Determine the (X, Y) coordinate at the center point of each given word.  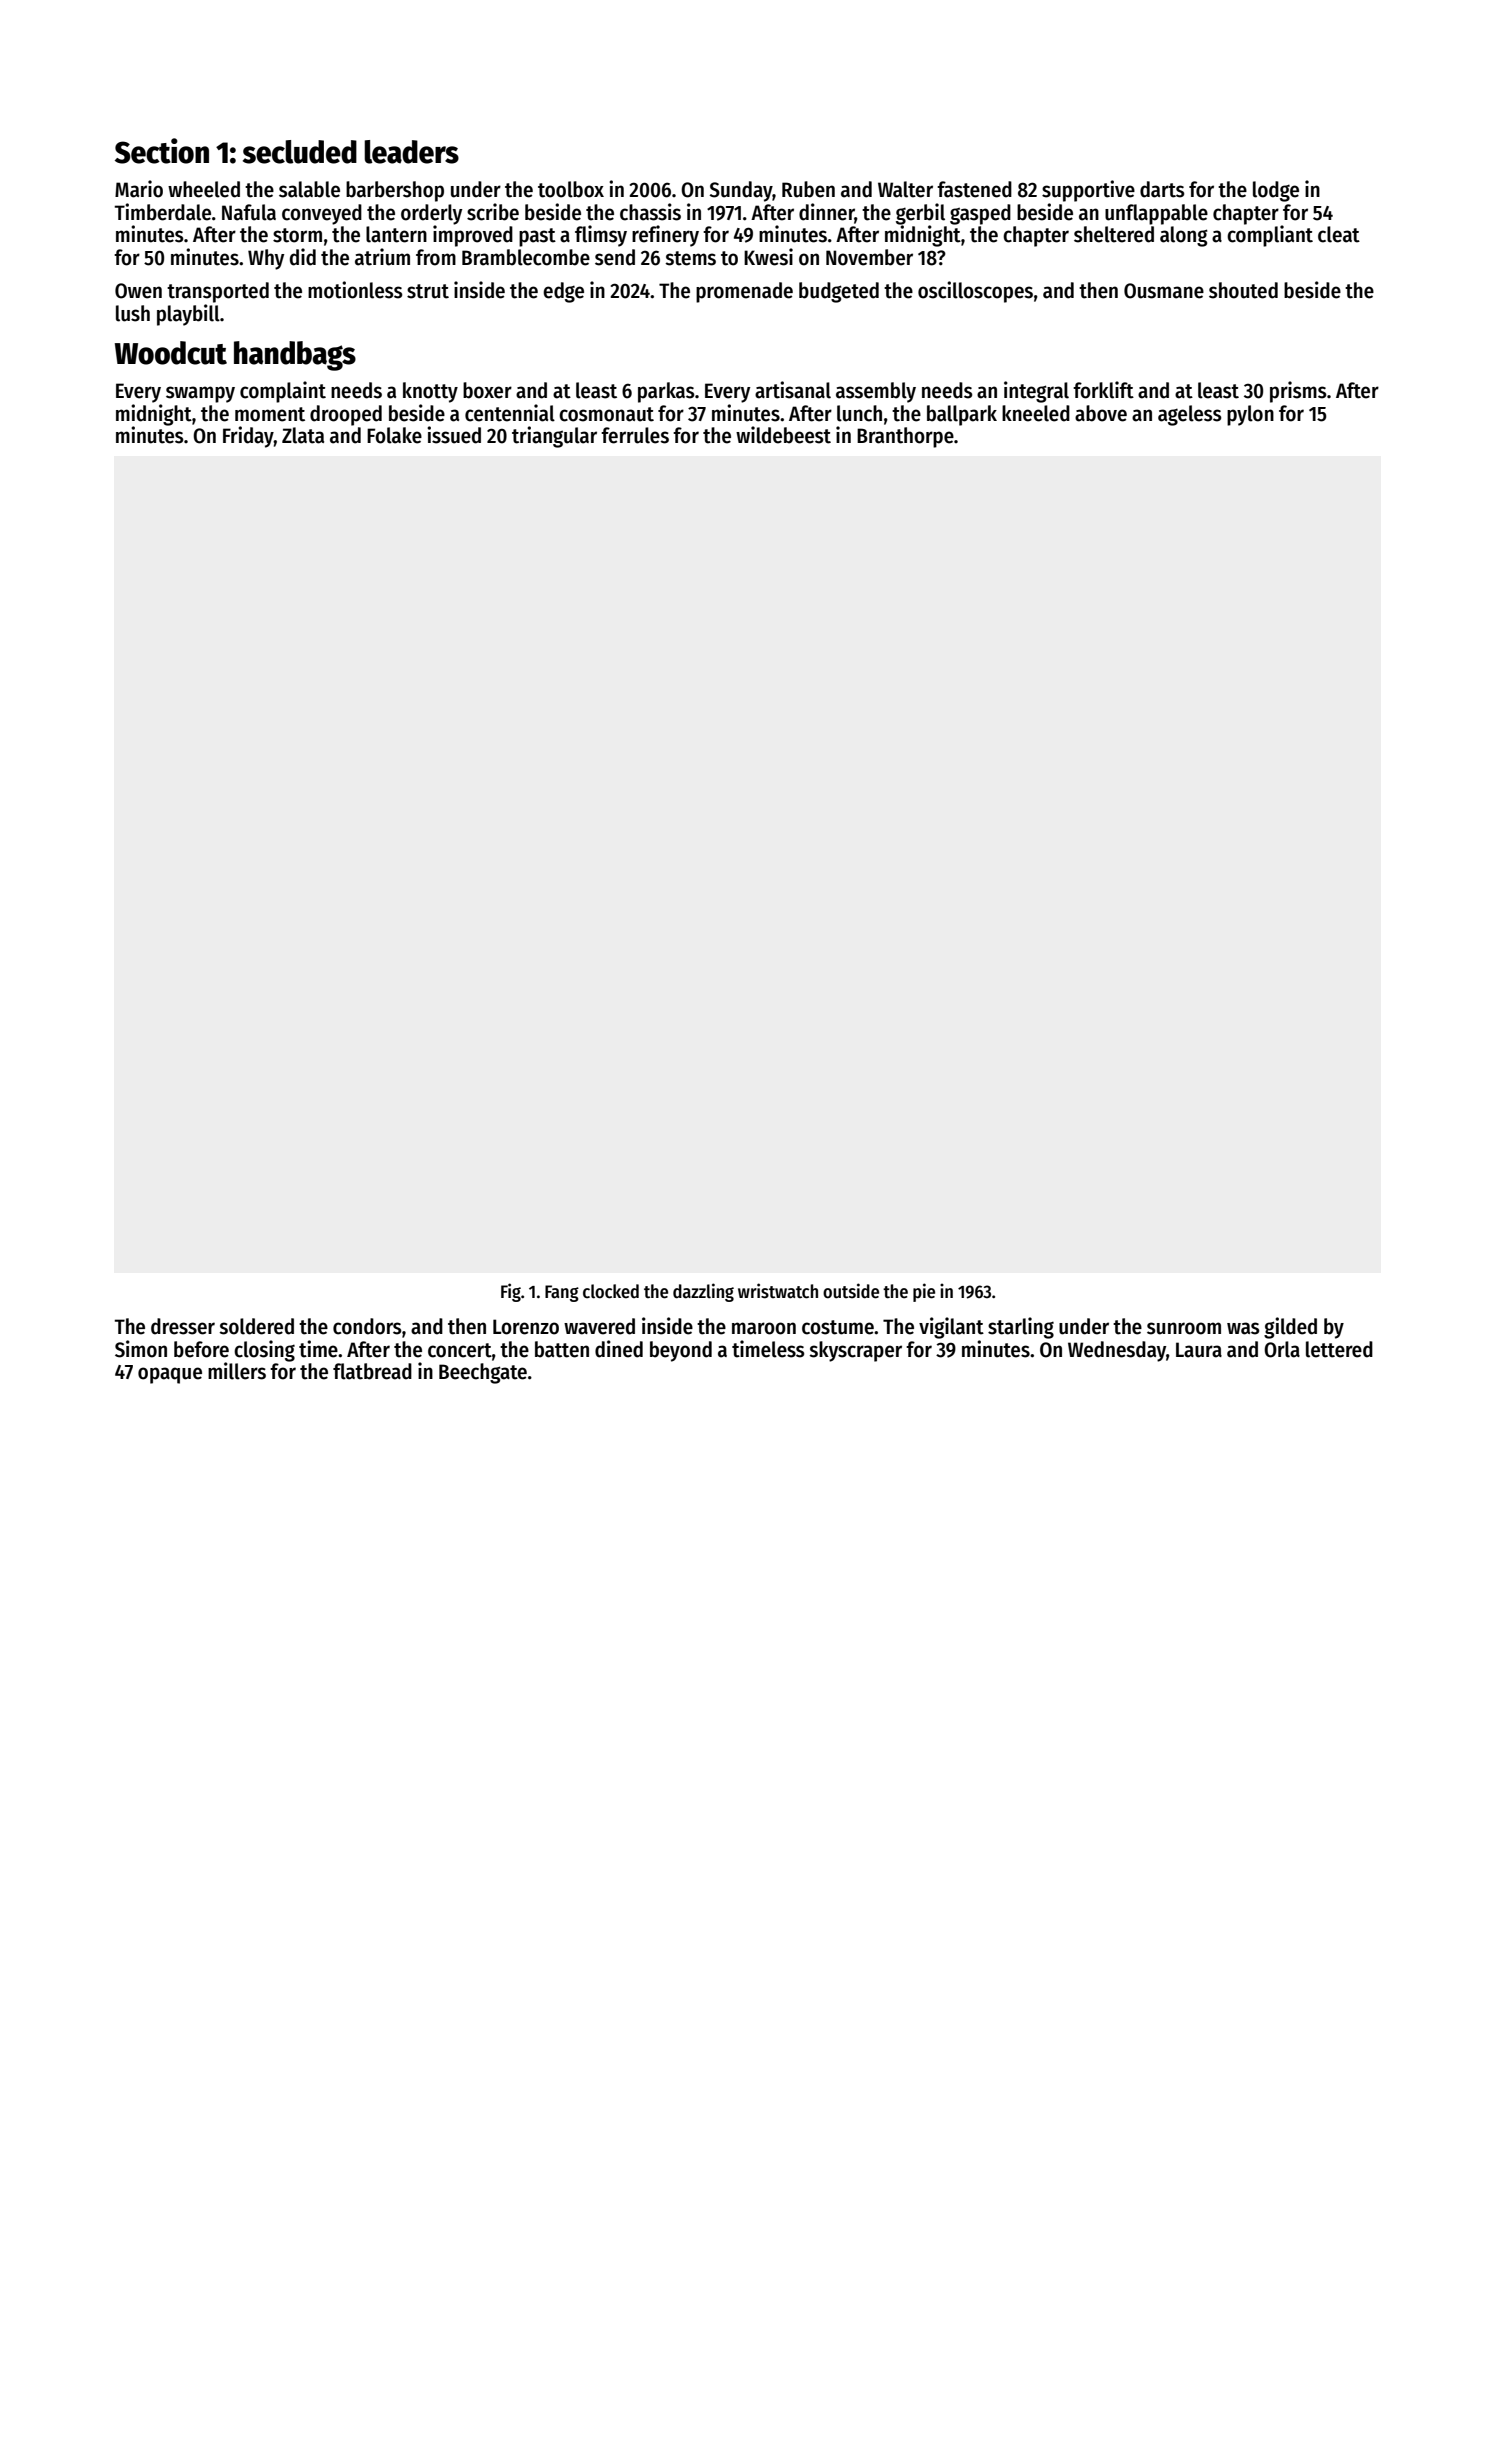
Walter (905, 189)
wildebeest (783, 435)
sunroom (1184, 1328)
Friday (248, 437)
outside (851, 1291)
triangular (554, 437)
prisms (1298, 392)
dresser (183, 1326)
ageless (1189, 415)
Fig (511, 1292)
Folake (394, 435)
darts (1162, 189)
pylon (1250, 415)
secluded (300, 152)
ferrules (635, 435)
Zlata (303, 435)
